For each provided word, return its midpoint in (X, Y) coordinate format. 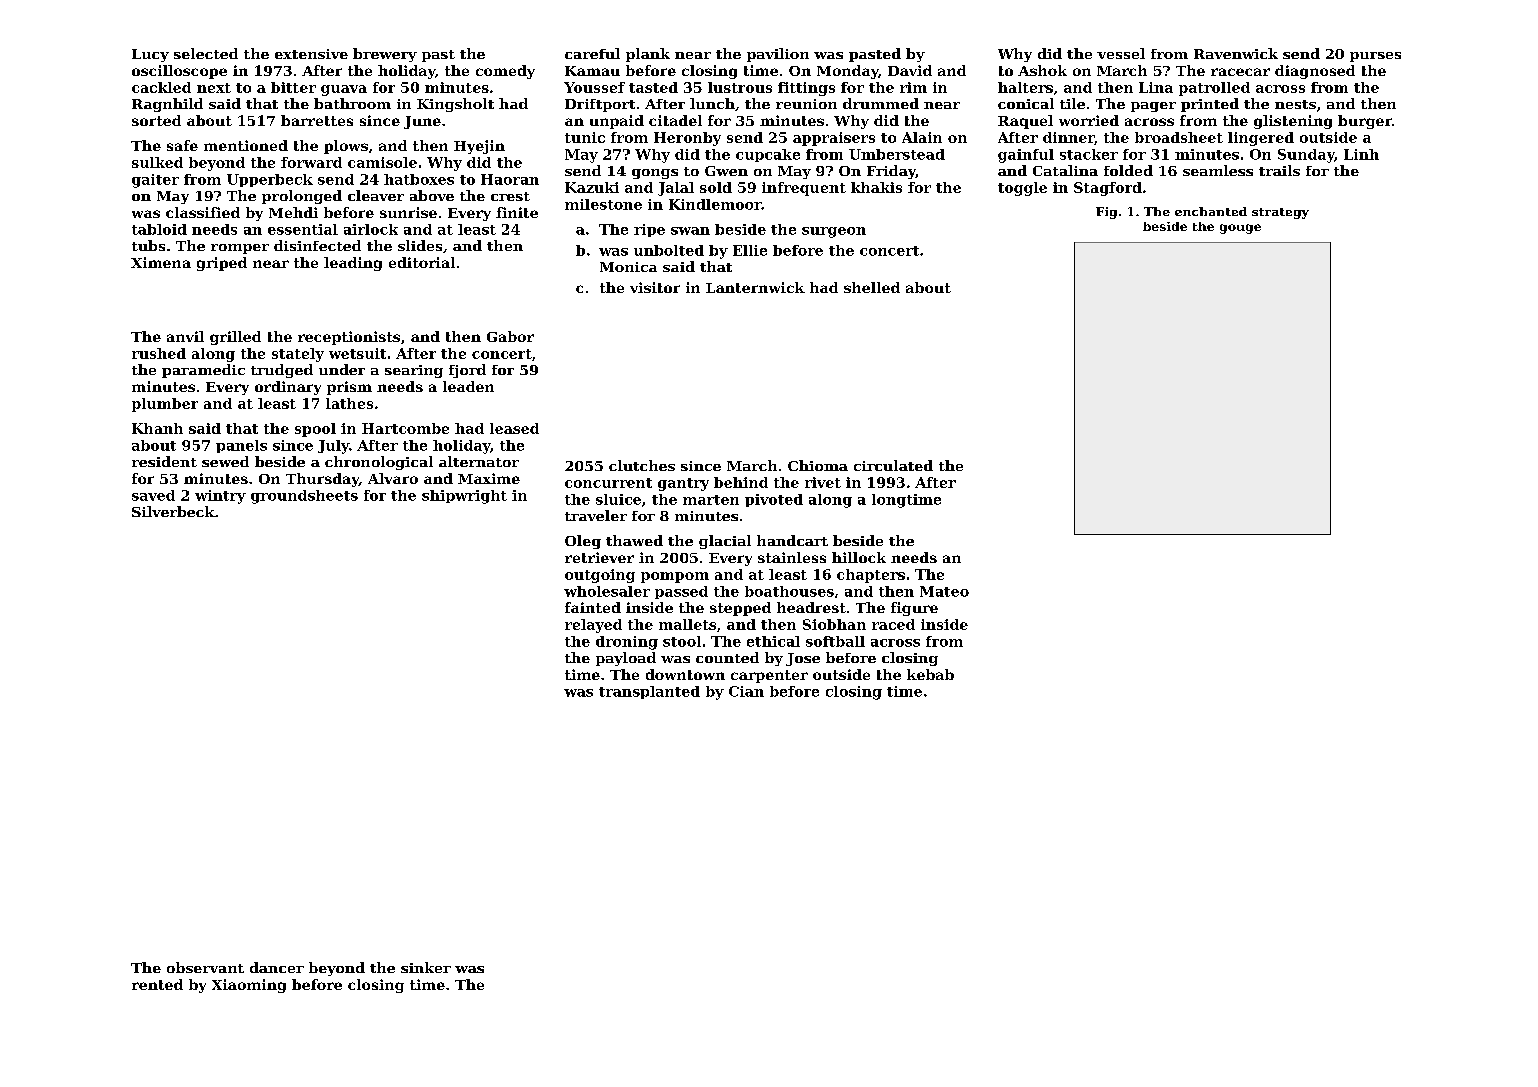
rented (157, 984)
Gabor (510, 336)
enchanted (1211, 211)
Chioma (818, 465)
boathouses (789, 591)
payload (626, 659)
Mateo (944, 591)
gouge (1240, 229)
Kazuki (592, 187)
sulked (157, 162)
